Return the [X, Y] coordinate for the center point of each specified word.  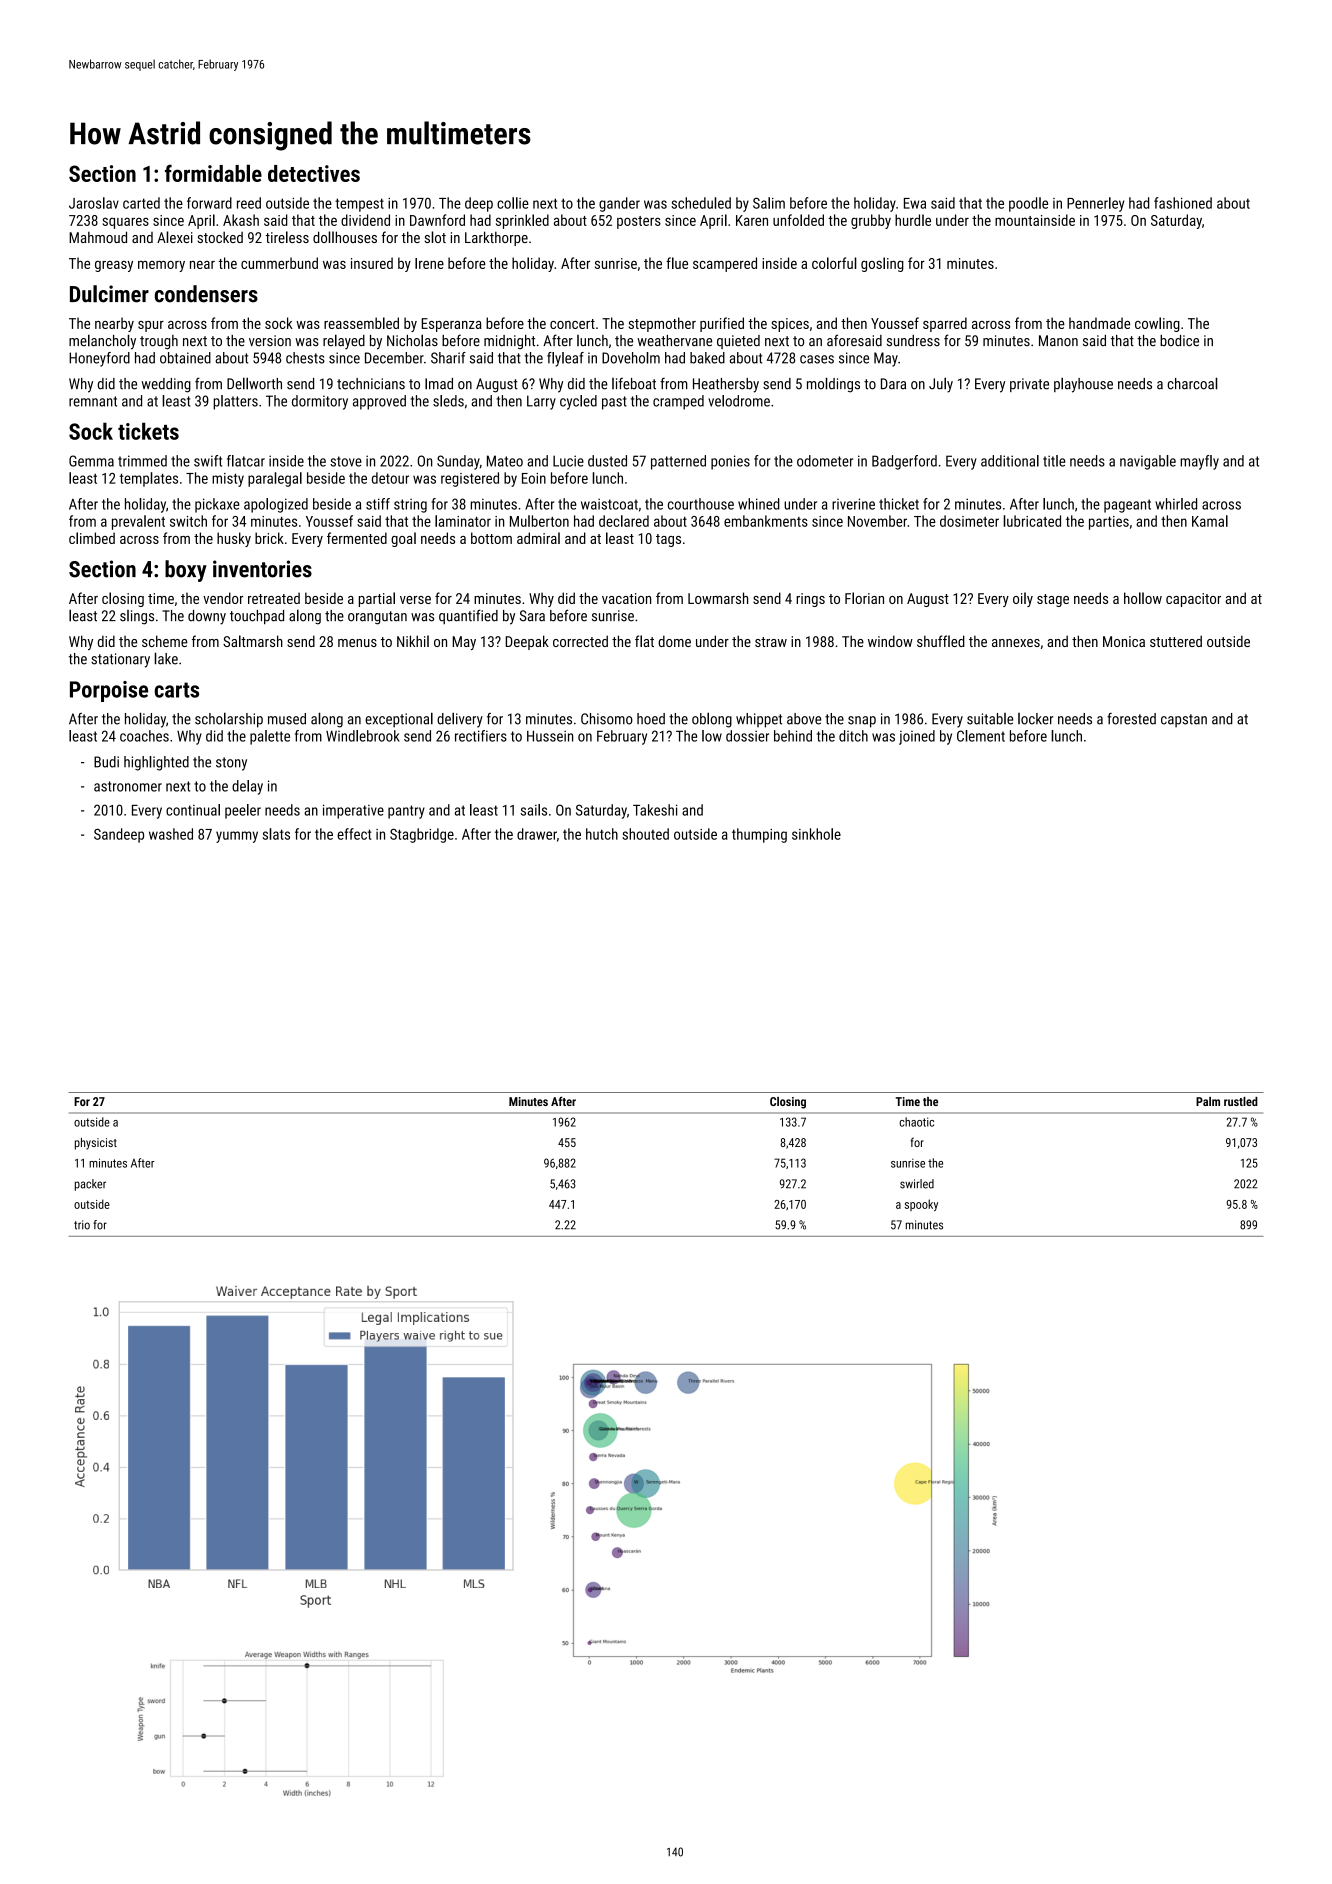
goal [403, 539]
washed [171, 834]
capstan [1184, 720]
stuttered [1176, 641]
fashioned [1183, 203]
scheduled [701, 203]
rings [810, 600]
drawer [537, 834]
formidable [213, 173]
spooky [921, 1205]
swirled [917, 1184]
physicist [96, 1144]
